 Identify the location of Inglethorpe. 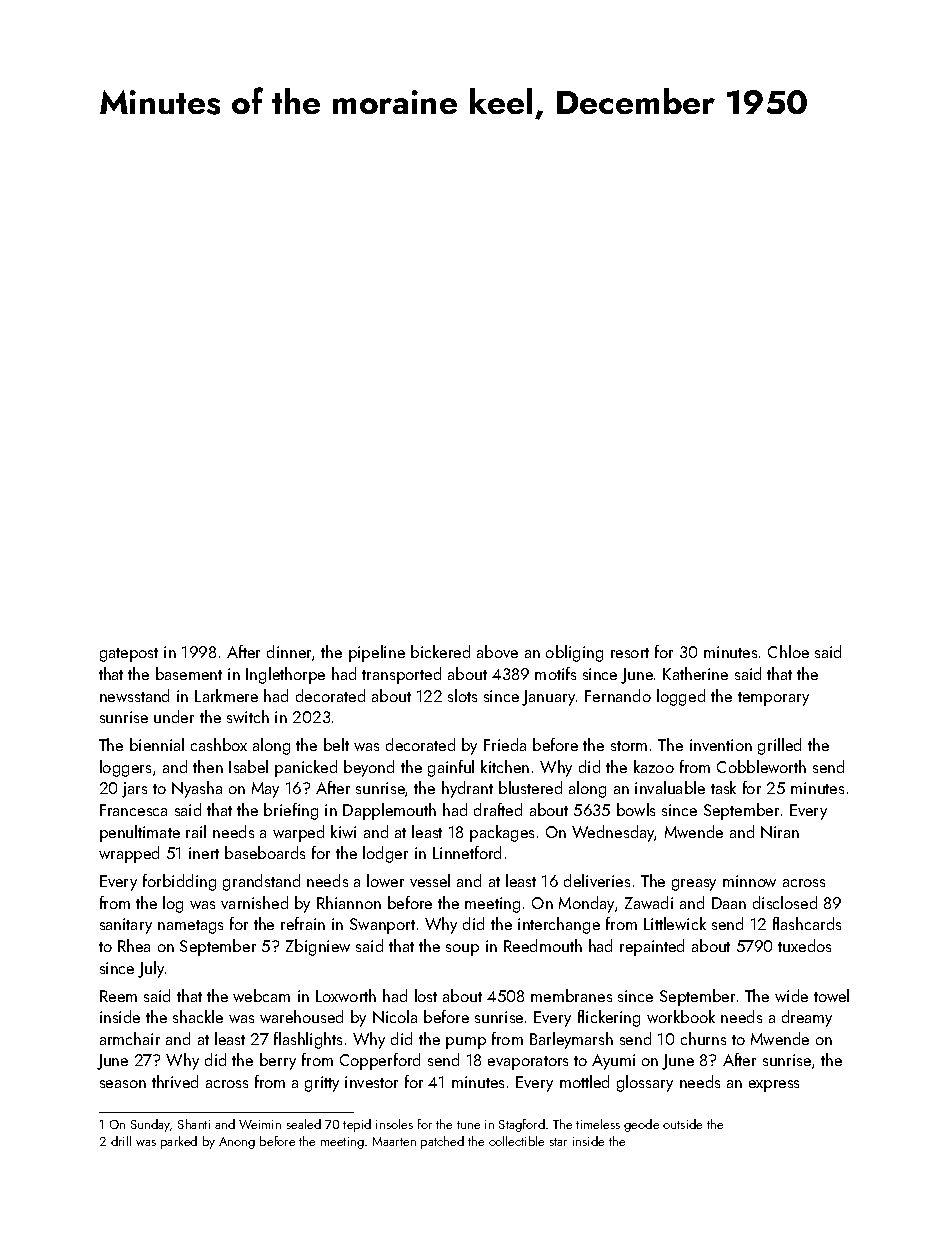
(285, 675).
